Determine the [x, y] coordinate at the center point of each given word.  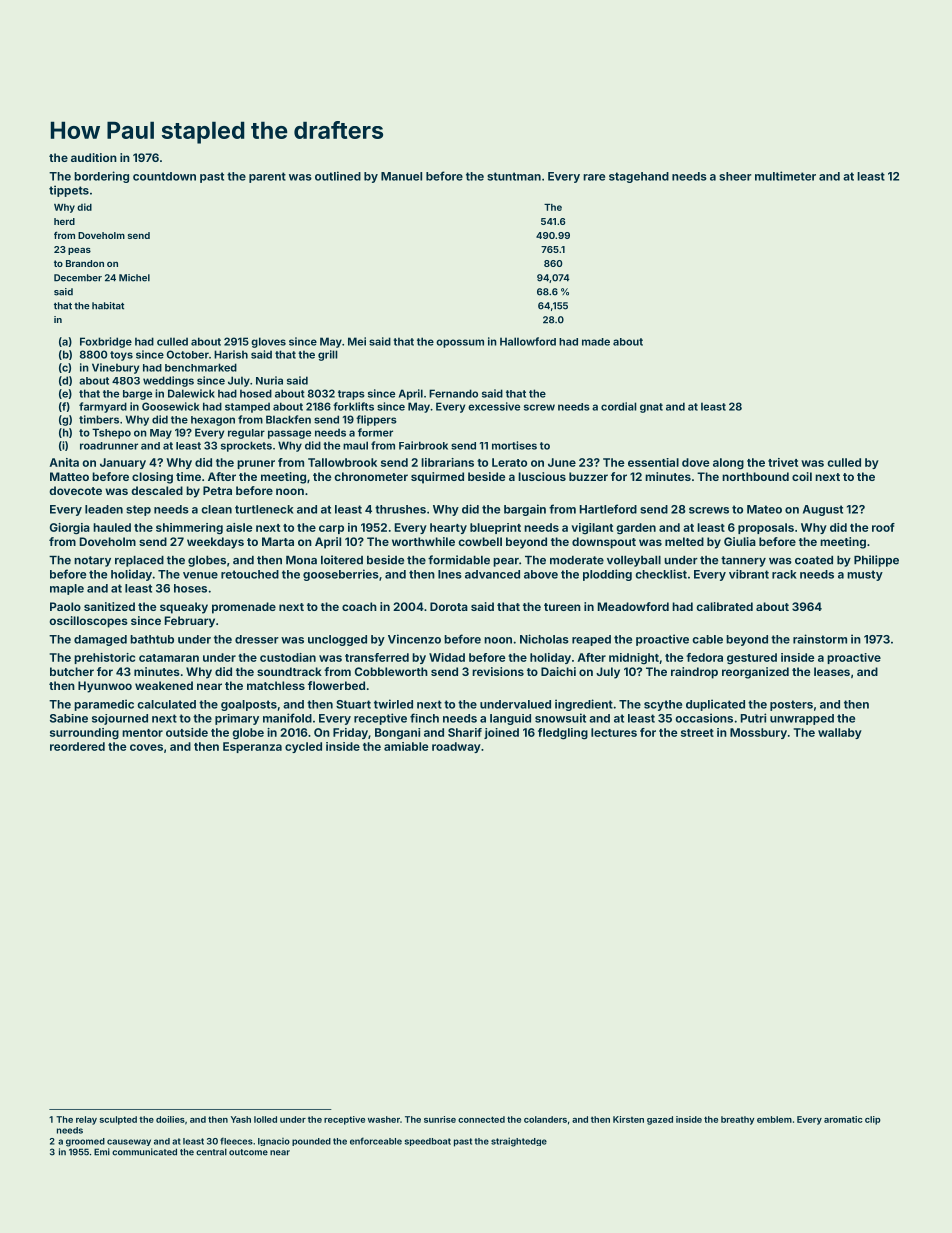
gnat [651, 408]
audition [94, 157]
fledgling [563, 734]
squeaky [184, 608]
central [211, 1152]
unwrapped [802, 719]
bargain [525, 510]
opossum [460, 343]
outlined [338, 176]
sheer [735, 176]
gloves [268, 342]
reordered [77, 746]
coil [802, 476]
